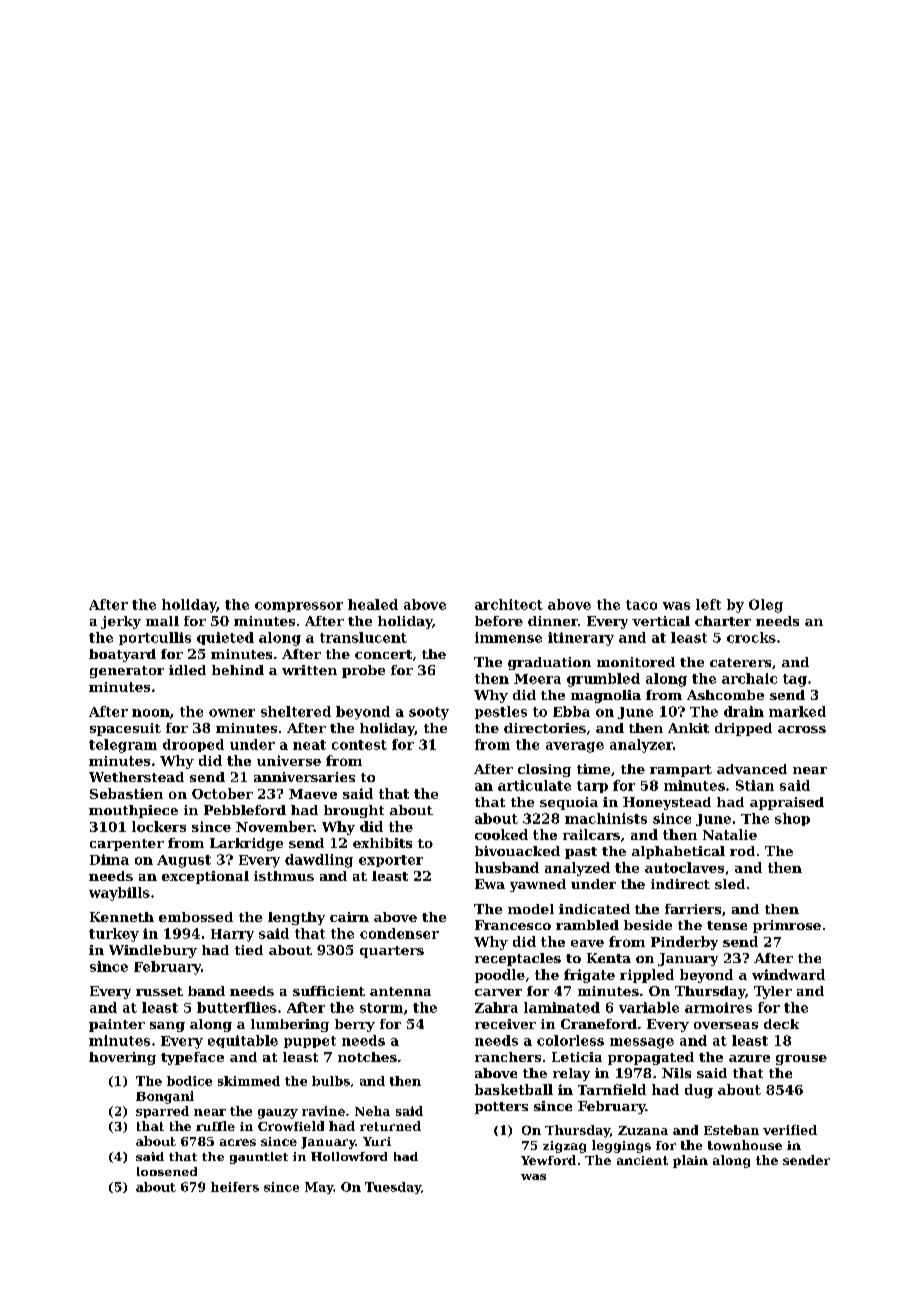 The height and width of the screenshot is (1308, 924). Describe the element at coordinates (688, 728) in the screenshot. I see `Ankit` at that location.
